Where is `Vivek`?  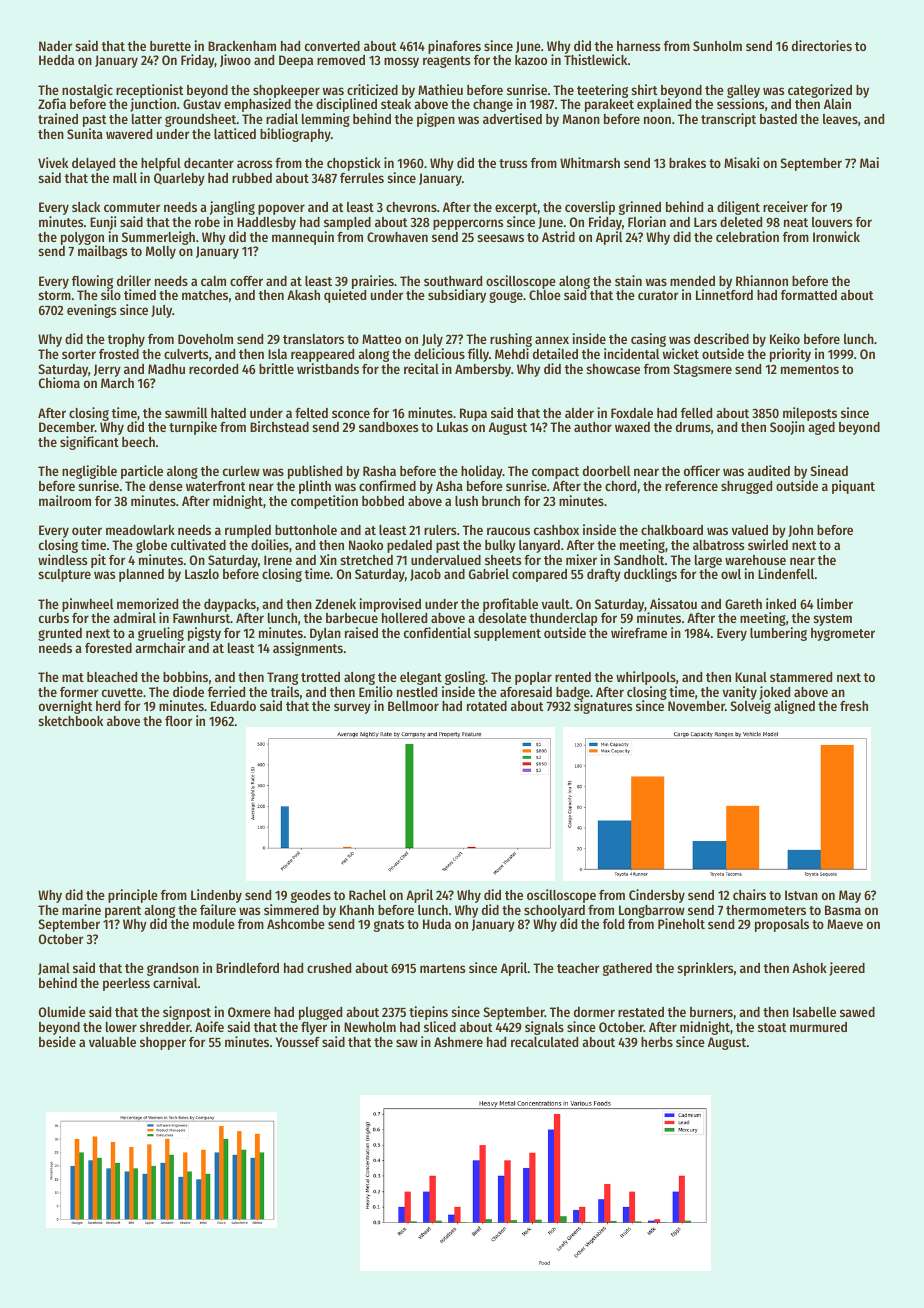 Vivek is located at coordinates (53, 162).
